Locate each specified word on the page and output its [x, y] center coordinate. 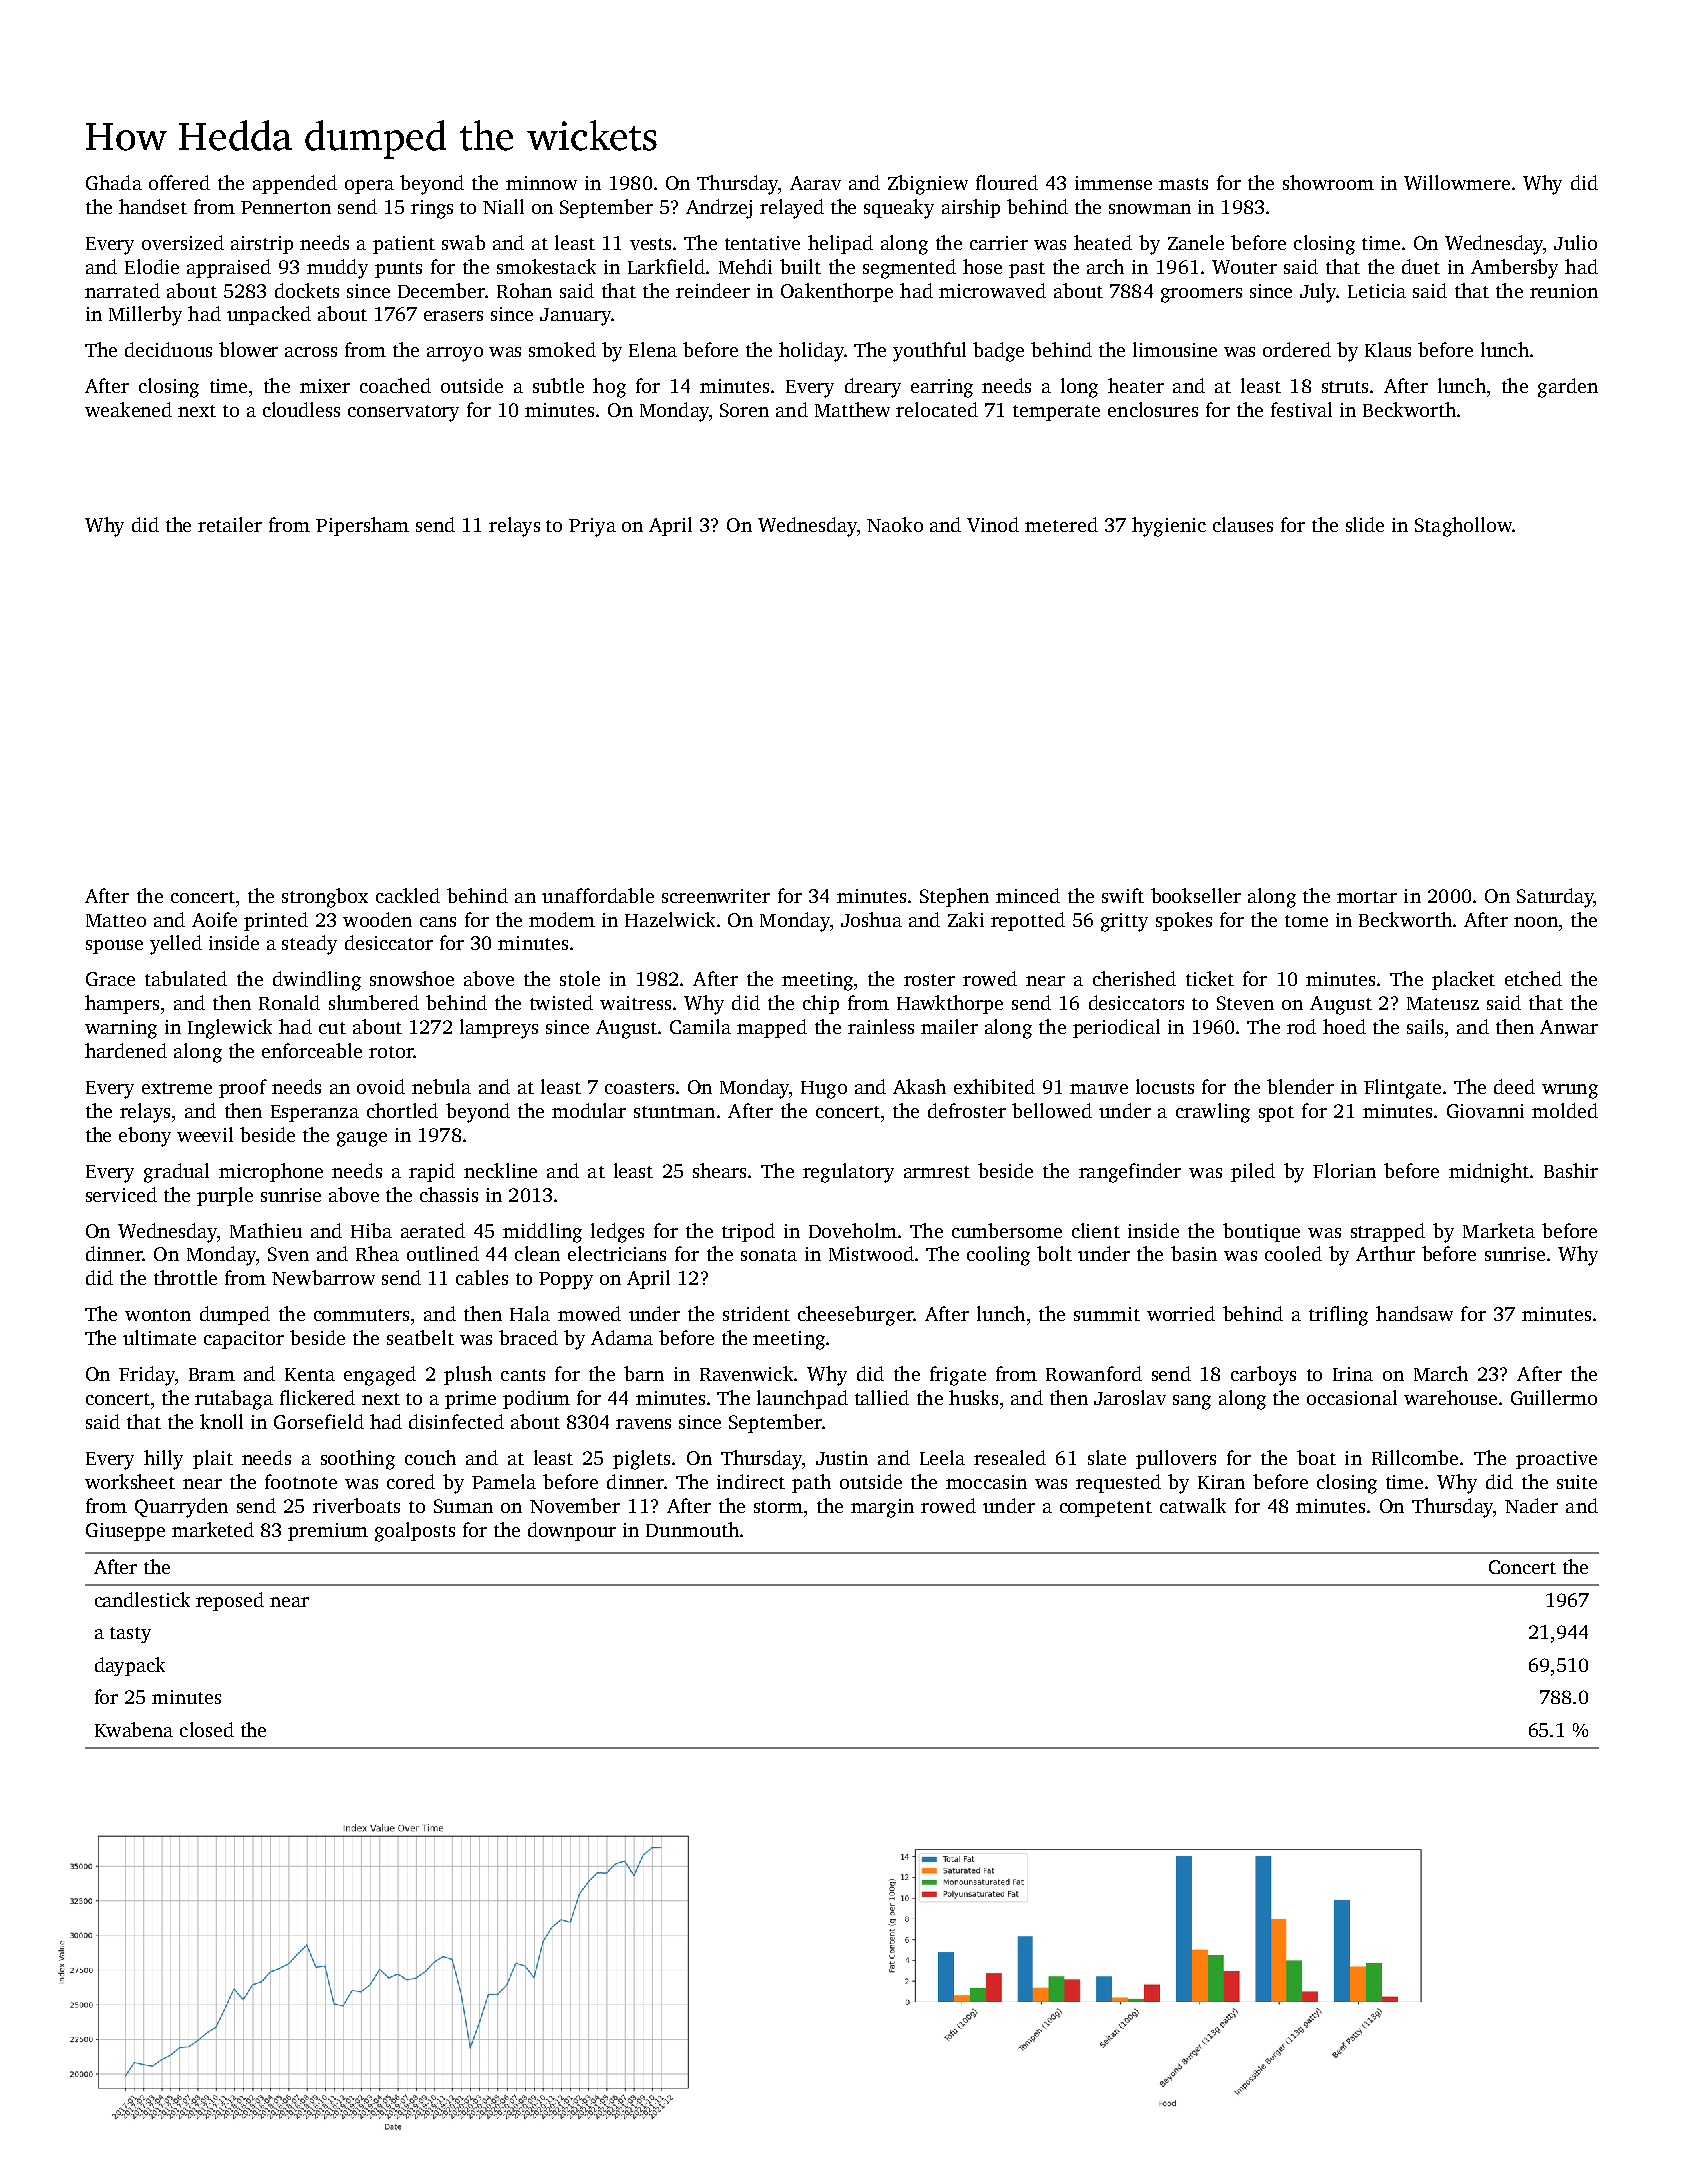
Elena [653, 349]
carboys [1263, 1376]
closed [207, 1729]
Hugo [824, 1090]
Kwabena [134, 1729]
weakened [128, 409]
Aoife [214, 919]
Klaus [1388, 349]
